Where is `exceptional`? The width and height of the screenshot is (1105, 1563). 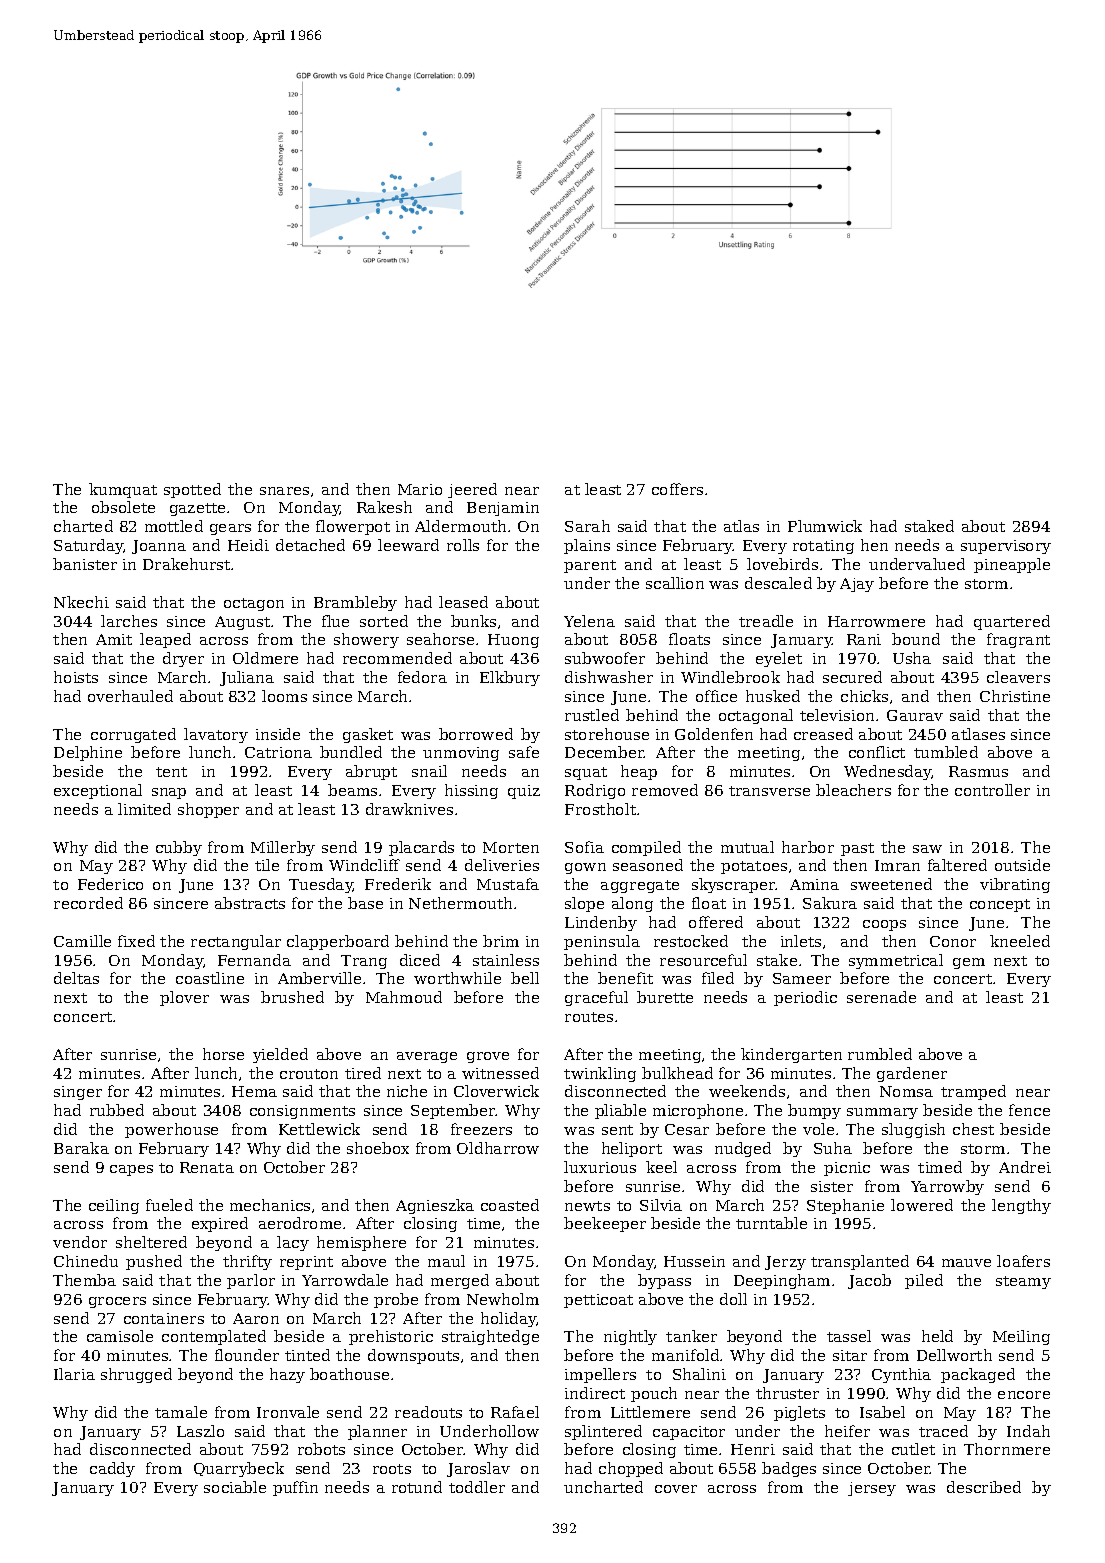
exceptional is located at coordinates (98, 791).
